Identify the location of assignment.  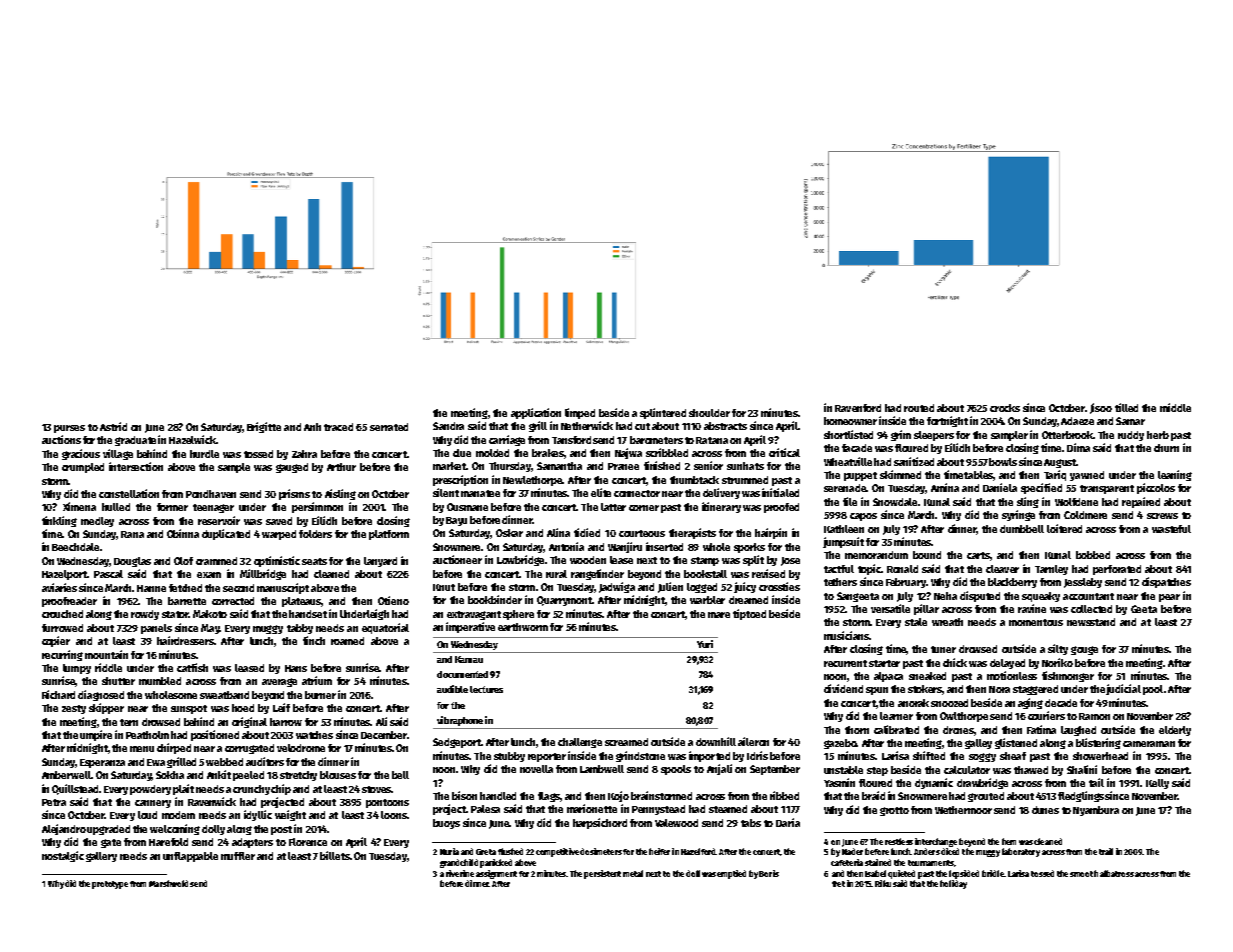
(496, 874).
